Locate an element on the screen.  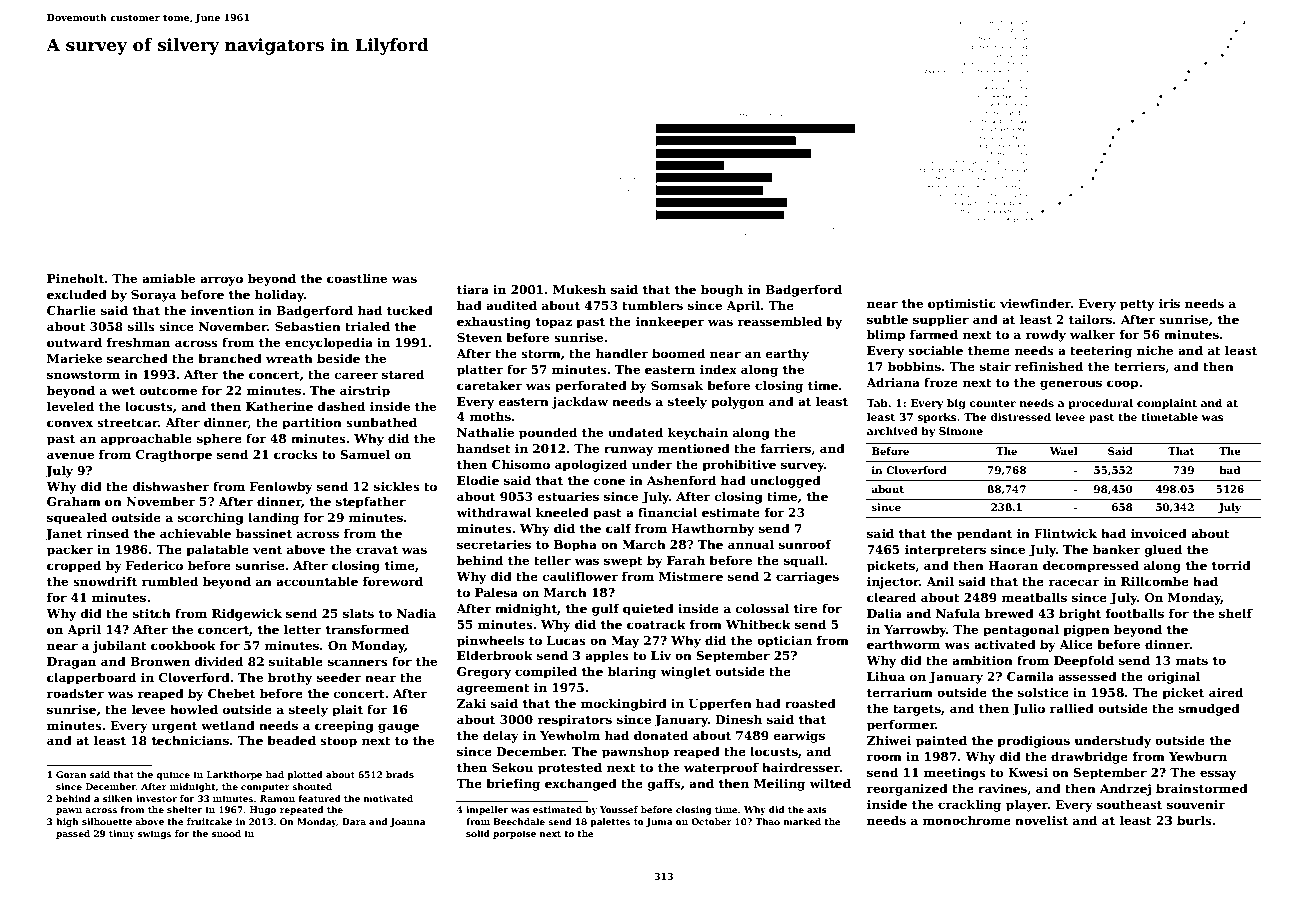
kneeled is located at coordinates (562, 512).
